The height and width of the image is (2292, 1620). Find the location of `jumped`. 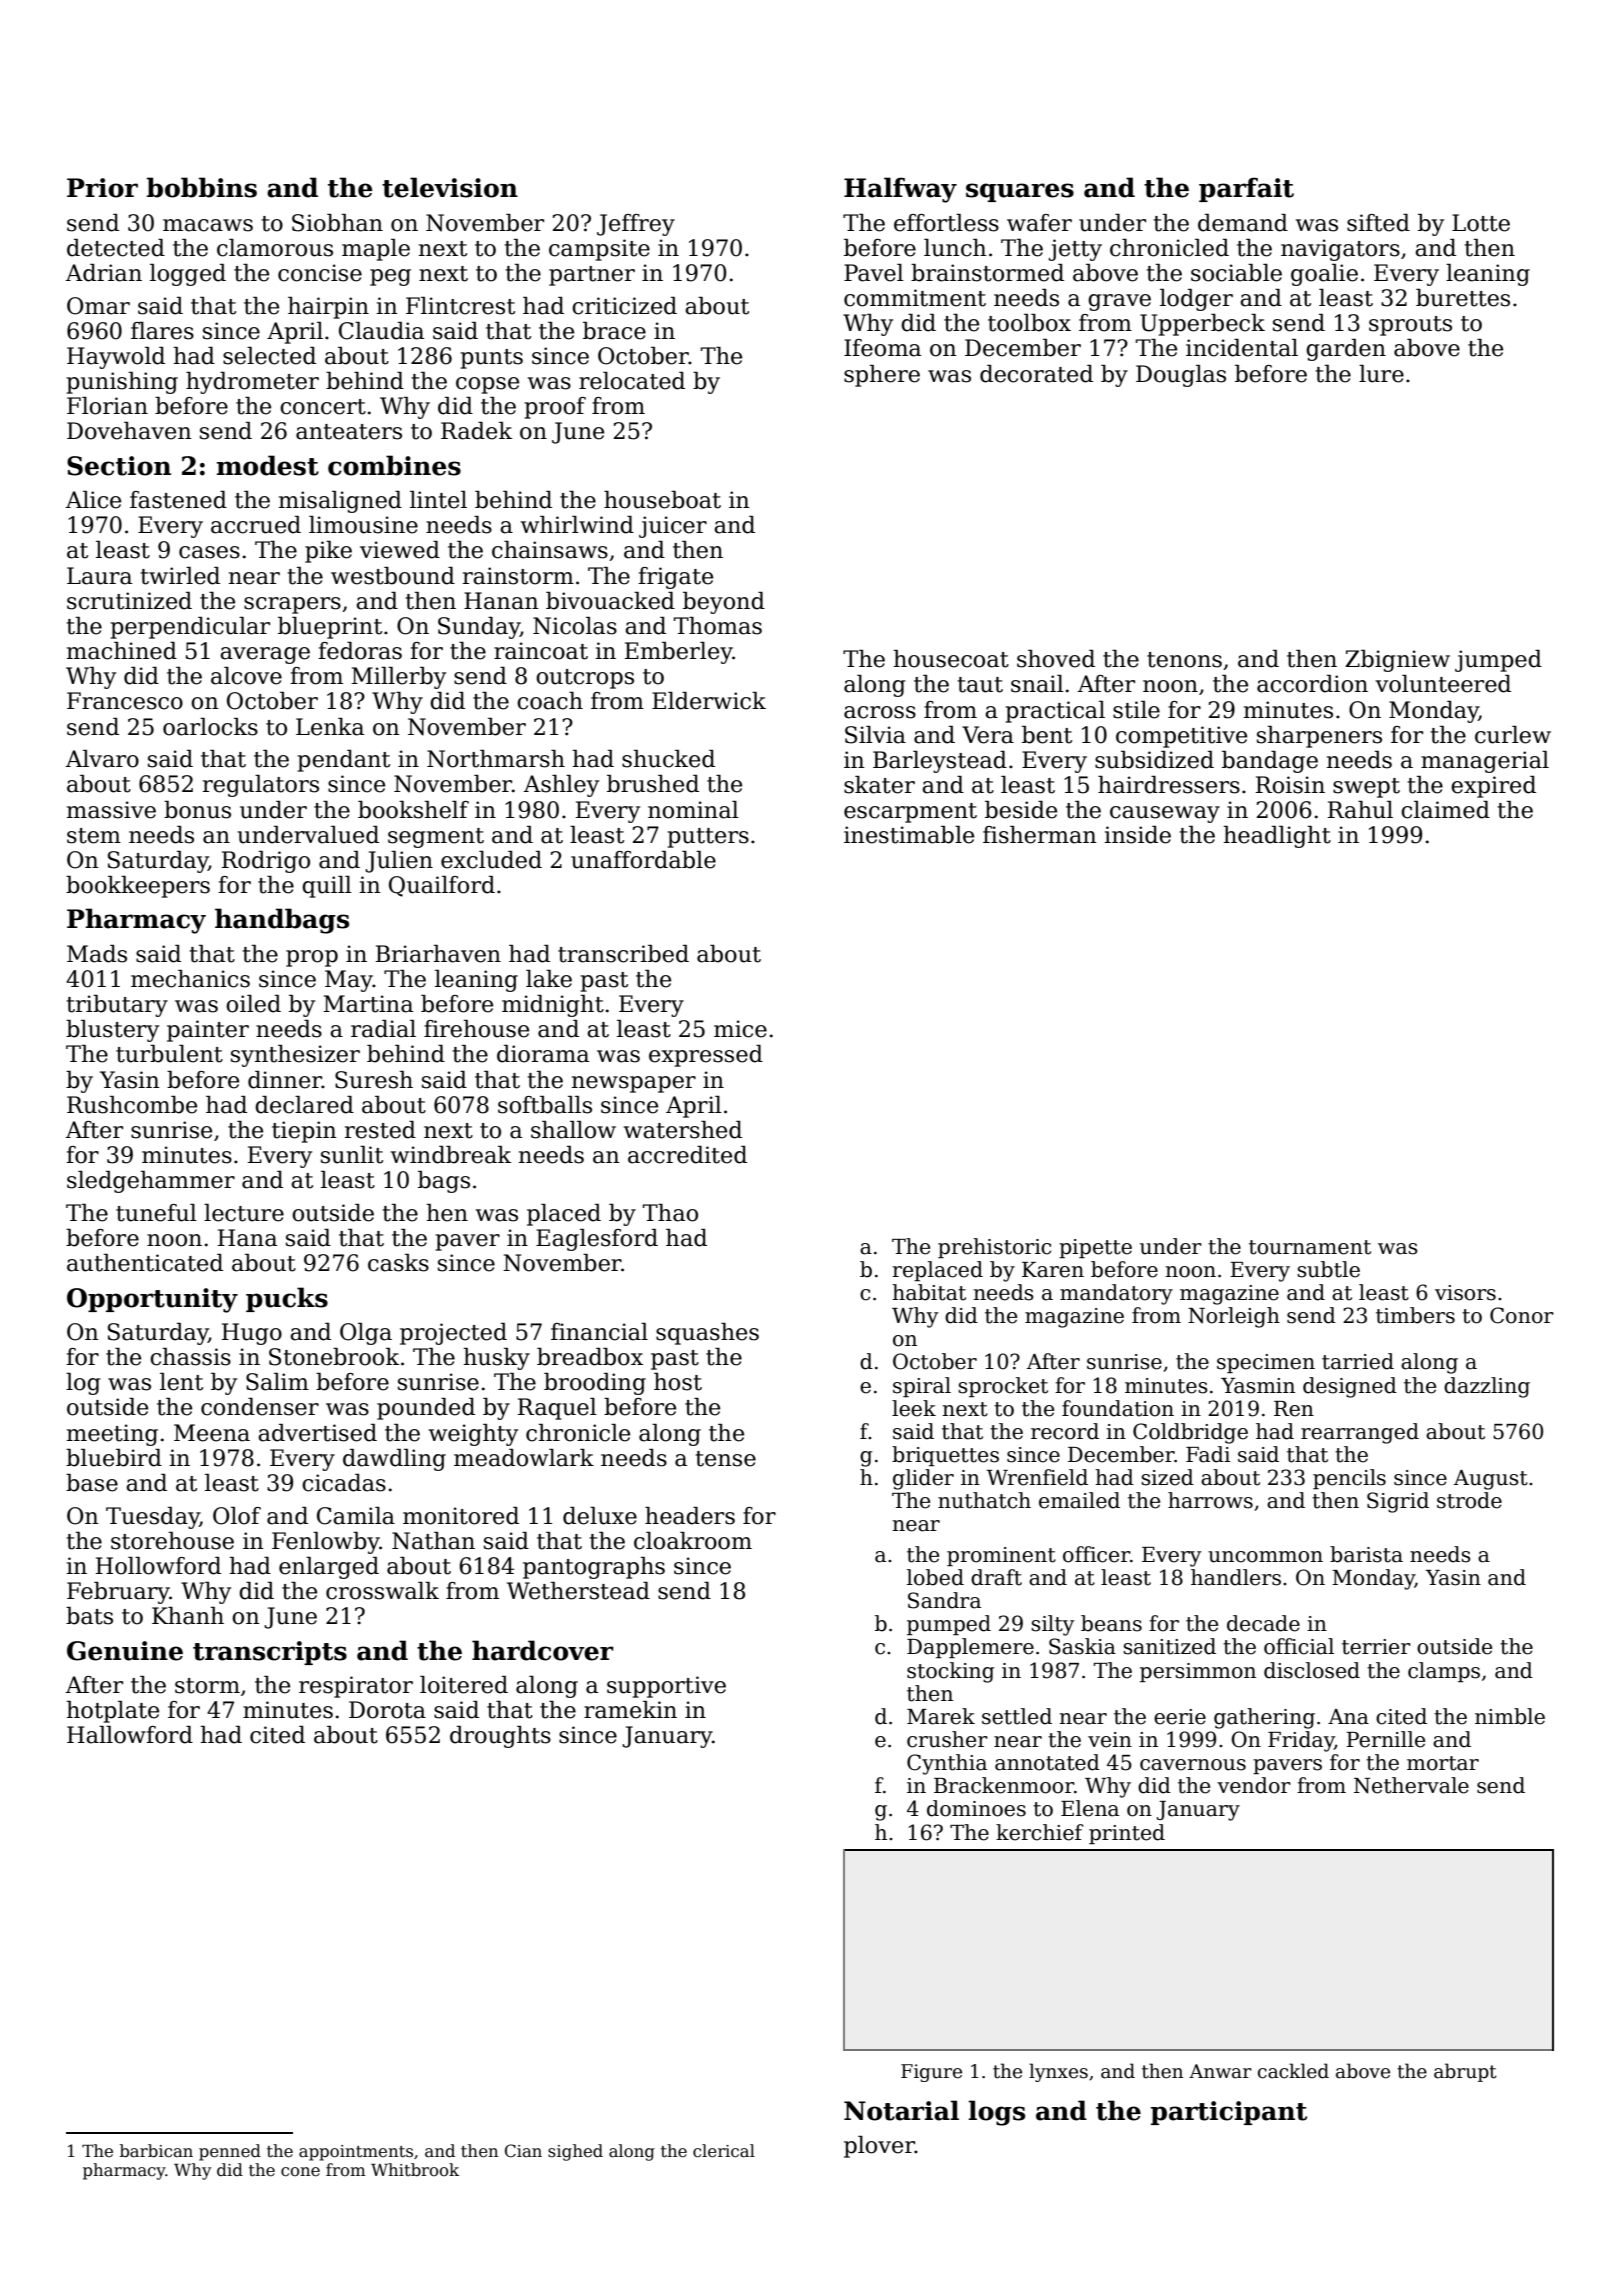

jumped is located at coordinates (1498, 661).
